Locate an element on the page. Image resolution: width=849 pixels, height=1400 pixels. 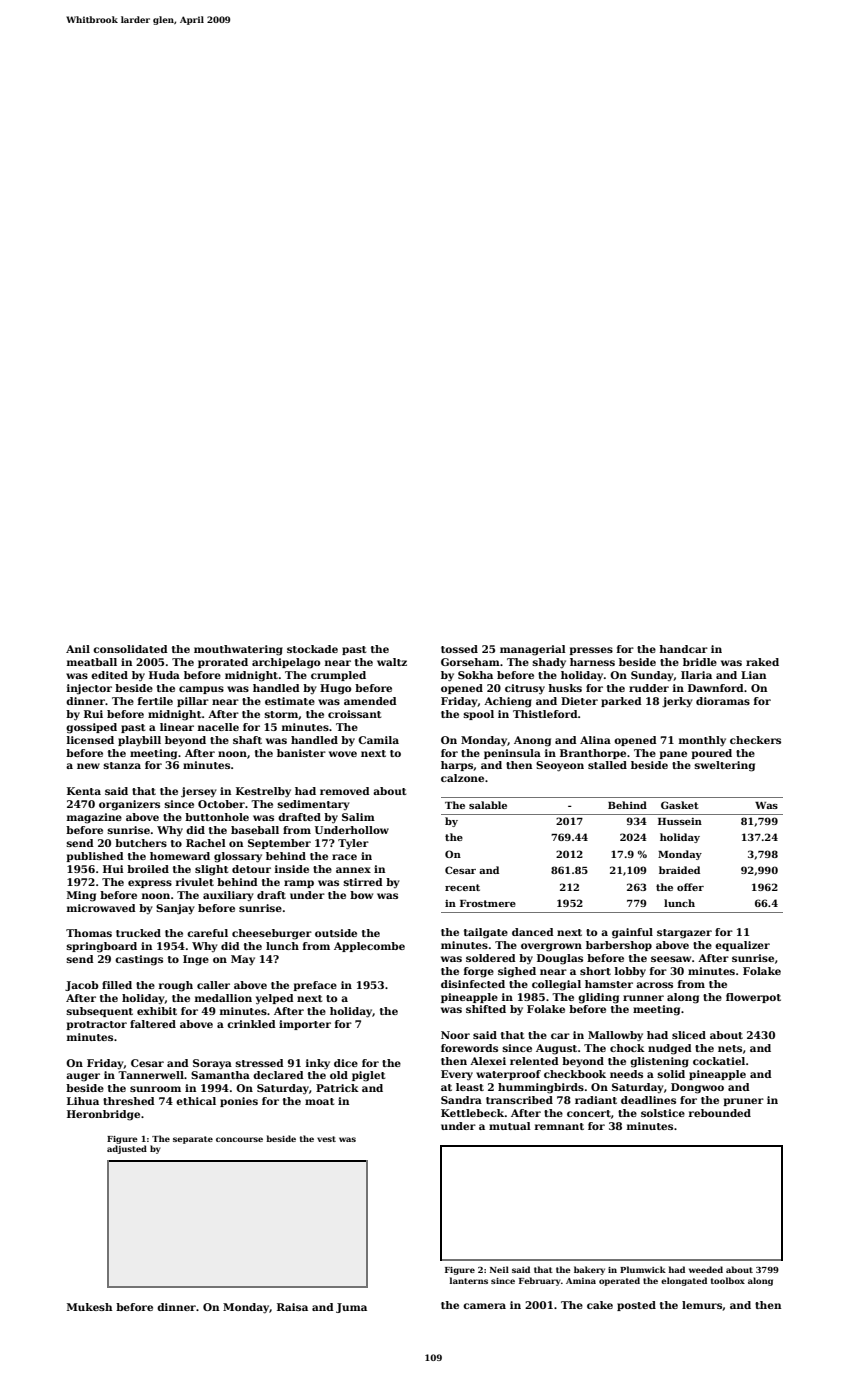
Soraya is located at coordinates (212, 1064).
